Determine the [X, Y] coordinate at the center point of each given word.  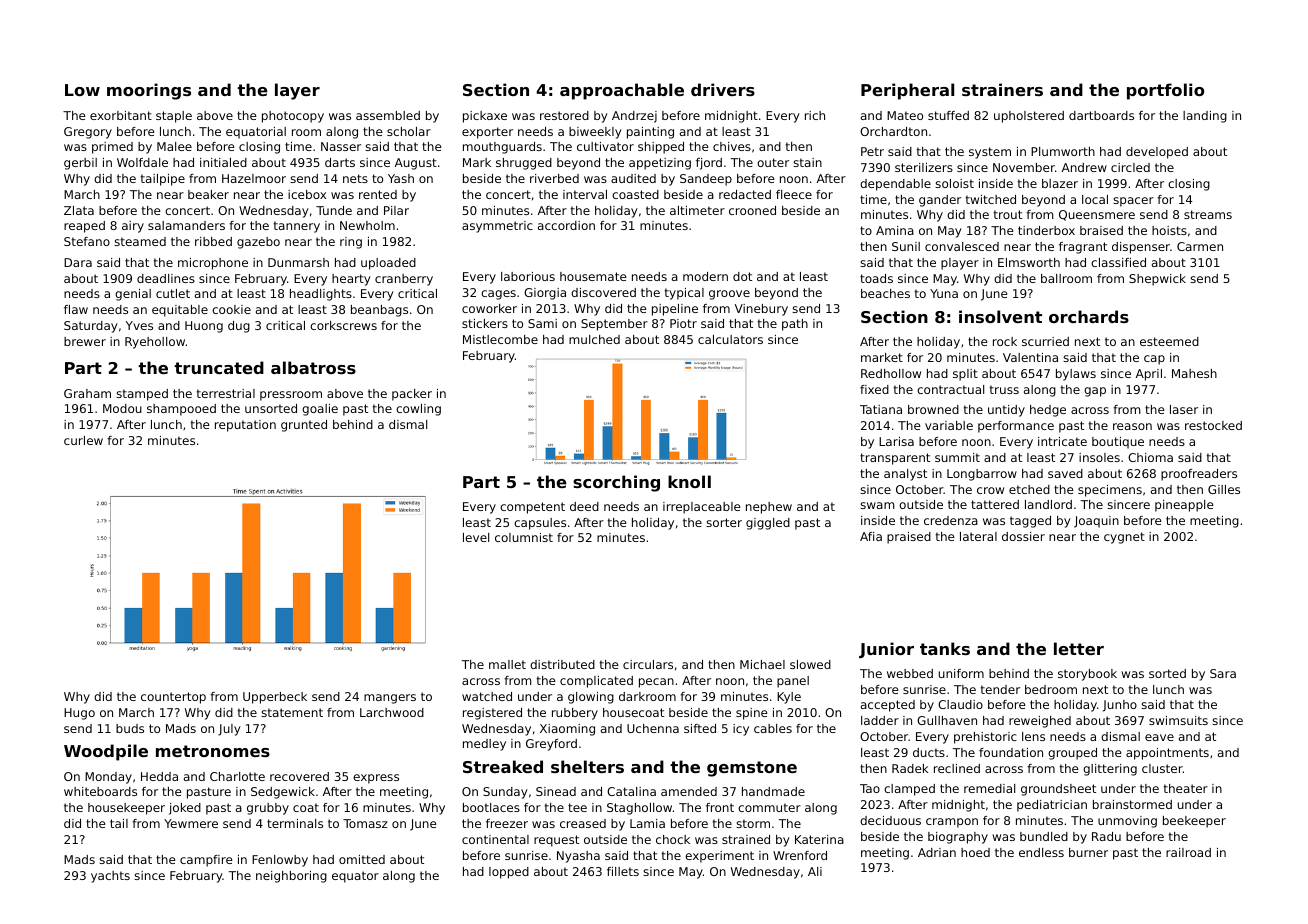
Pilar [396, 210]
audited [633, 178]
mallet [507, 664]
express [376, 779]
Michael [762, 664]
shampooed [181, 410]
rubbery [575, 714]
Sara [1223, 673]
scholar [409, 131]
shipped [661, 148]
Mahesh [1194, 373]
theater [1185, 788]
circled [1130, 167]
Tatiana [881, 409]
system [990, 153]
